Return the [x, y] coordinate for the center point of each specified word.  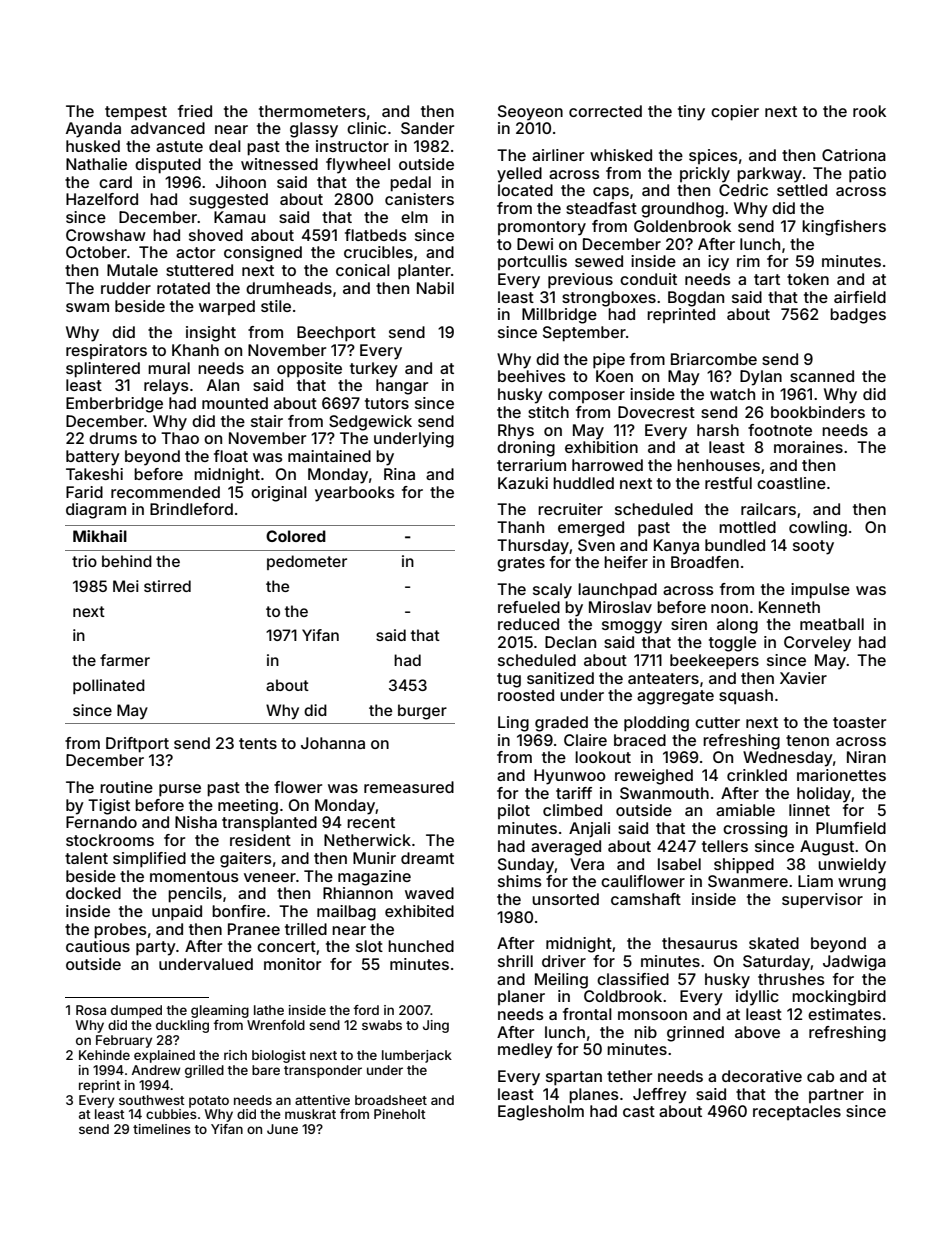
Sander [427, 128]
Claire [585, 740]
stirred [167, 586]
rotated [183, 288]
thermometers [312, 111]
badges [858, 316]
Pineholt [400, 1114]
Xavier [803, 678]
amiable [745, 810]
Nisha [196, 822]
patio [867, 175]
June [282, 1129]
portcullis [532, 262]
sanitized [560, 678]
